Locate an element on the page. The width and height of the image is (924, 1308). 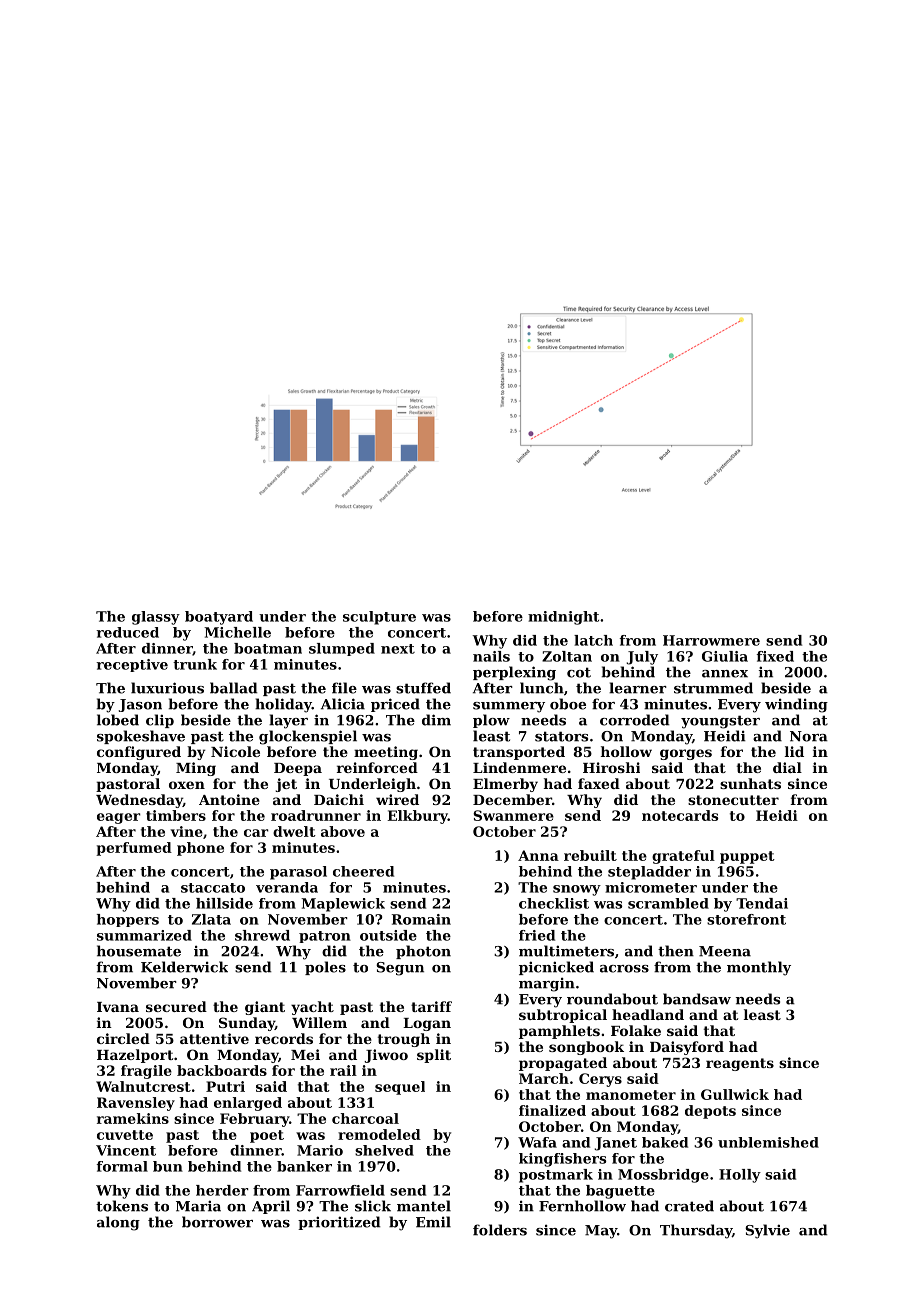
borrower is located at coordinates (217, 1222).
